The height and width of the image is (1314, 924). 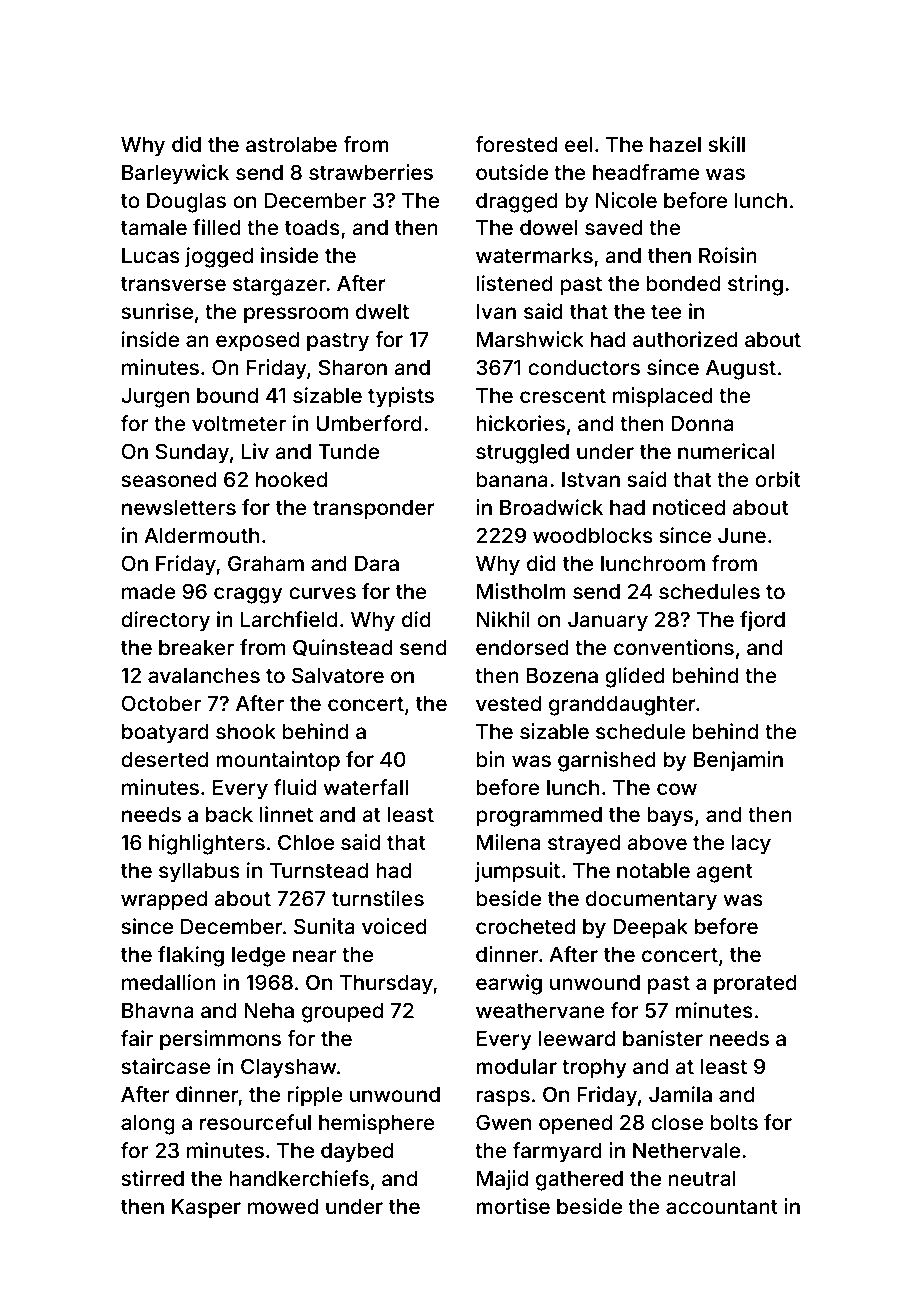 What do you see at coordinates (266, 563) in the image?
I see `Graham` at bounding box center [266, 563].
